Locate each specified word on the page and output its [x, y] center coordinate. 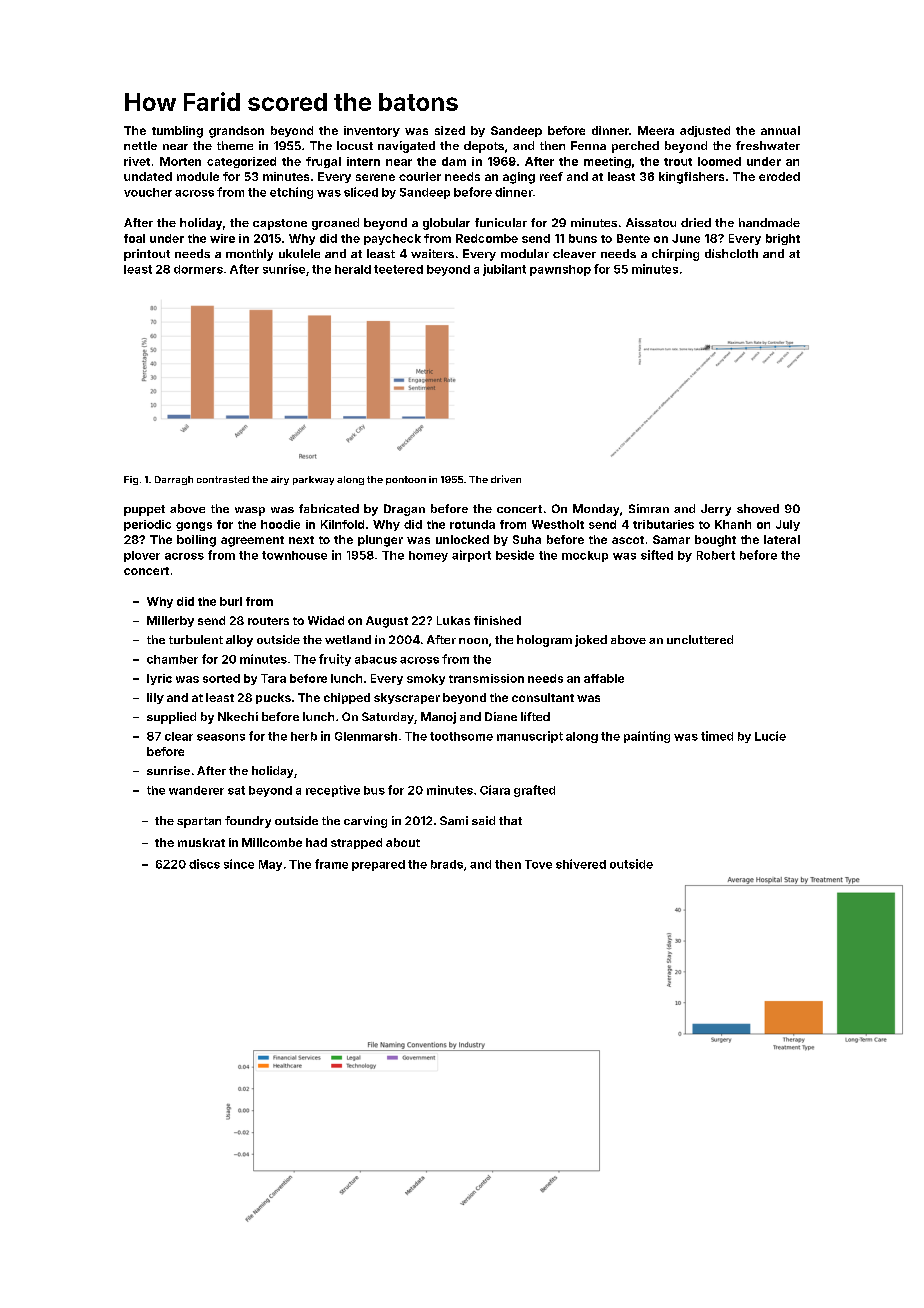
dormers [198, 269]
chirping [675, 255]
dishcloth [731, 253]
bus [374, 790]
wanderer [196, 790]
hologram [544, 641]
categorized [241, 162]
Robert [716, 555]
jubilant [504, 270]
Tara [273, 678]
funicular [501, 222]
